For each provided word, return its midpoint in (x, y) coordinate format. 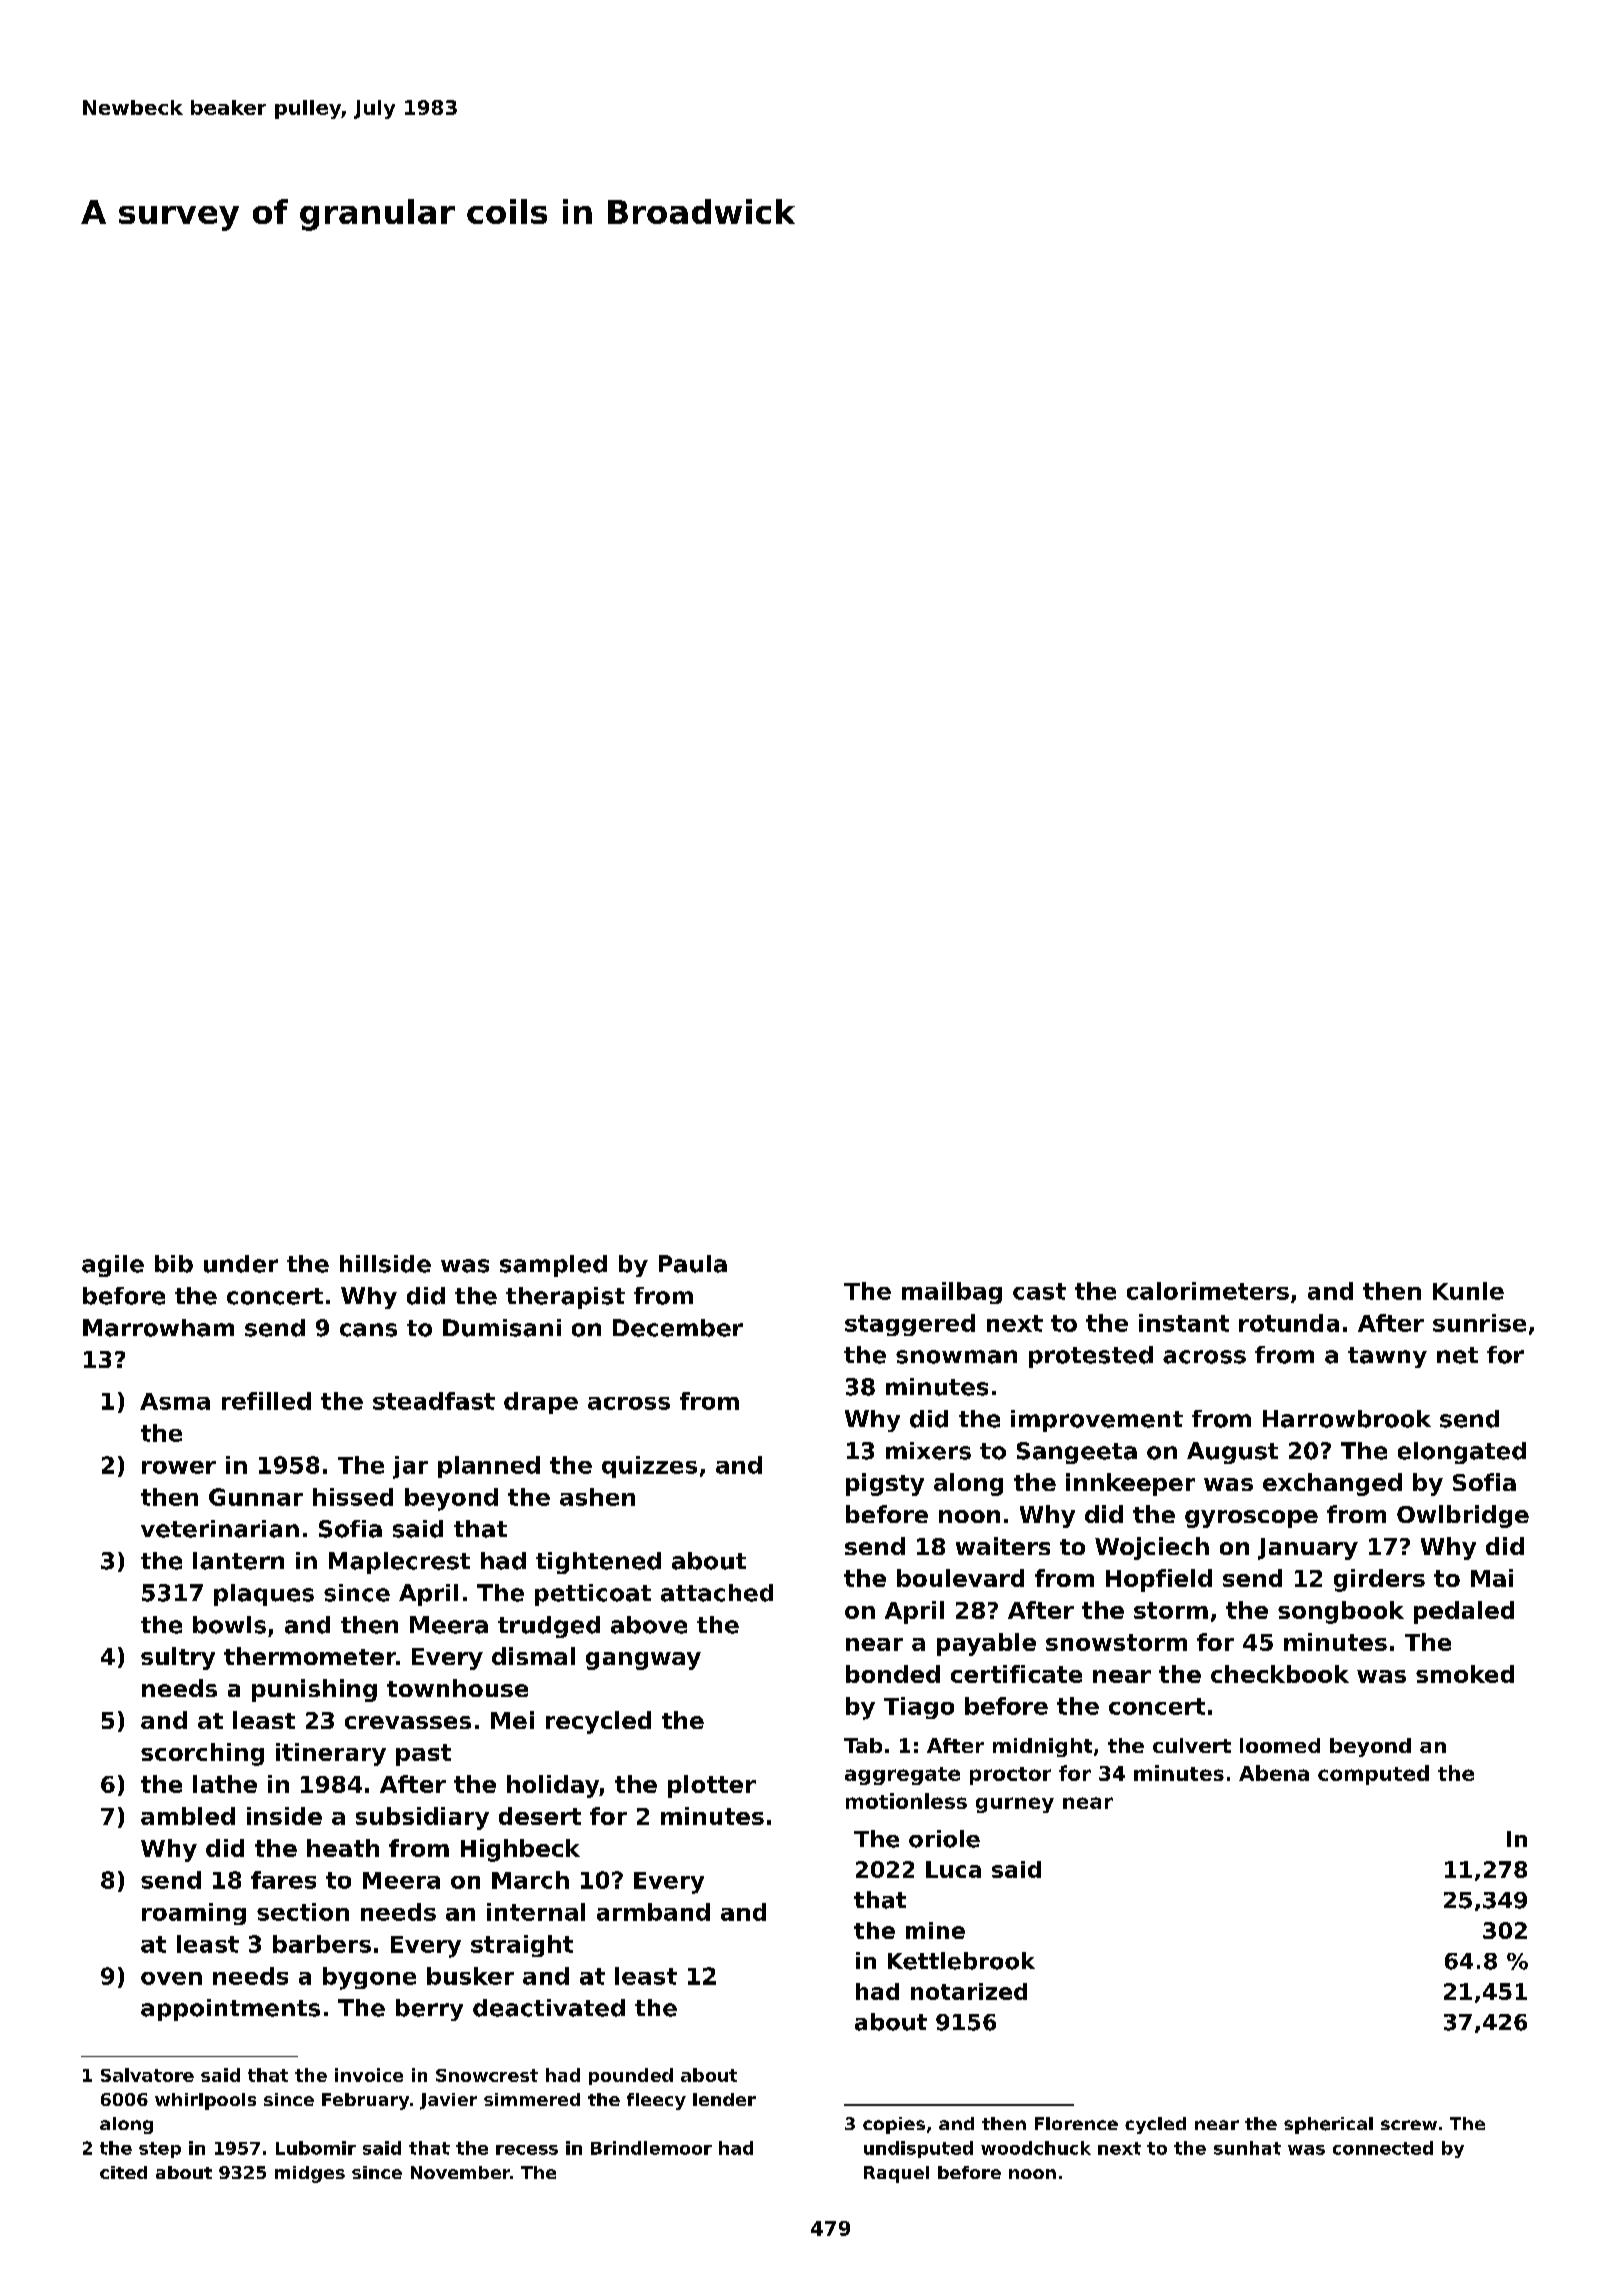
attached (717, 1593)
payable (986, 1644)
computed (1373, 1775)
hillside (385, 1264)
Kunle (1468, 1291)
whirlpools (205, 2101)
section (303, 1912)
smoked (1465, 1674)
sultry (178, 1658)
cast (1039, 1291)
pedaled (1464, 1612)
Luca (953, 1869)
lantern (238, 1561)
